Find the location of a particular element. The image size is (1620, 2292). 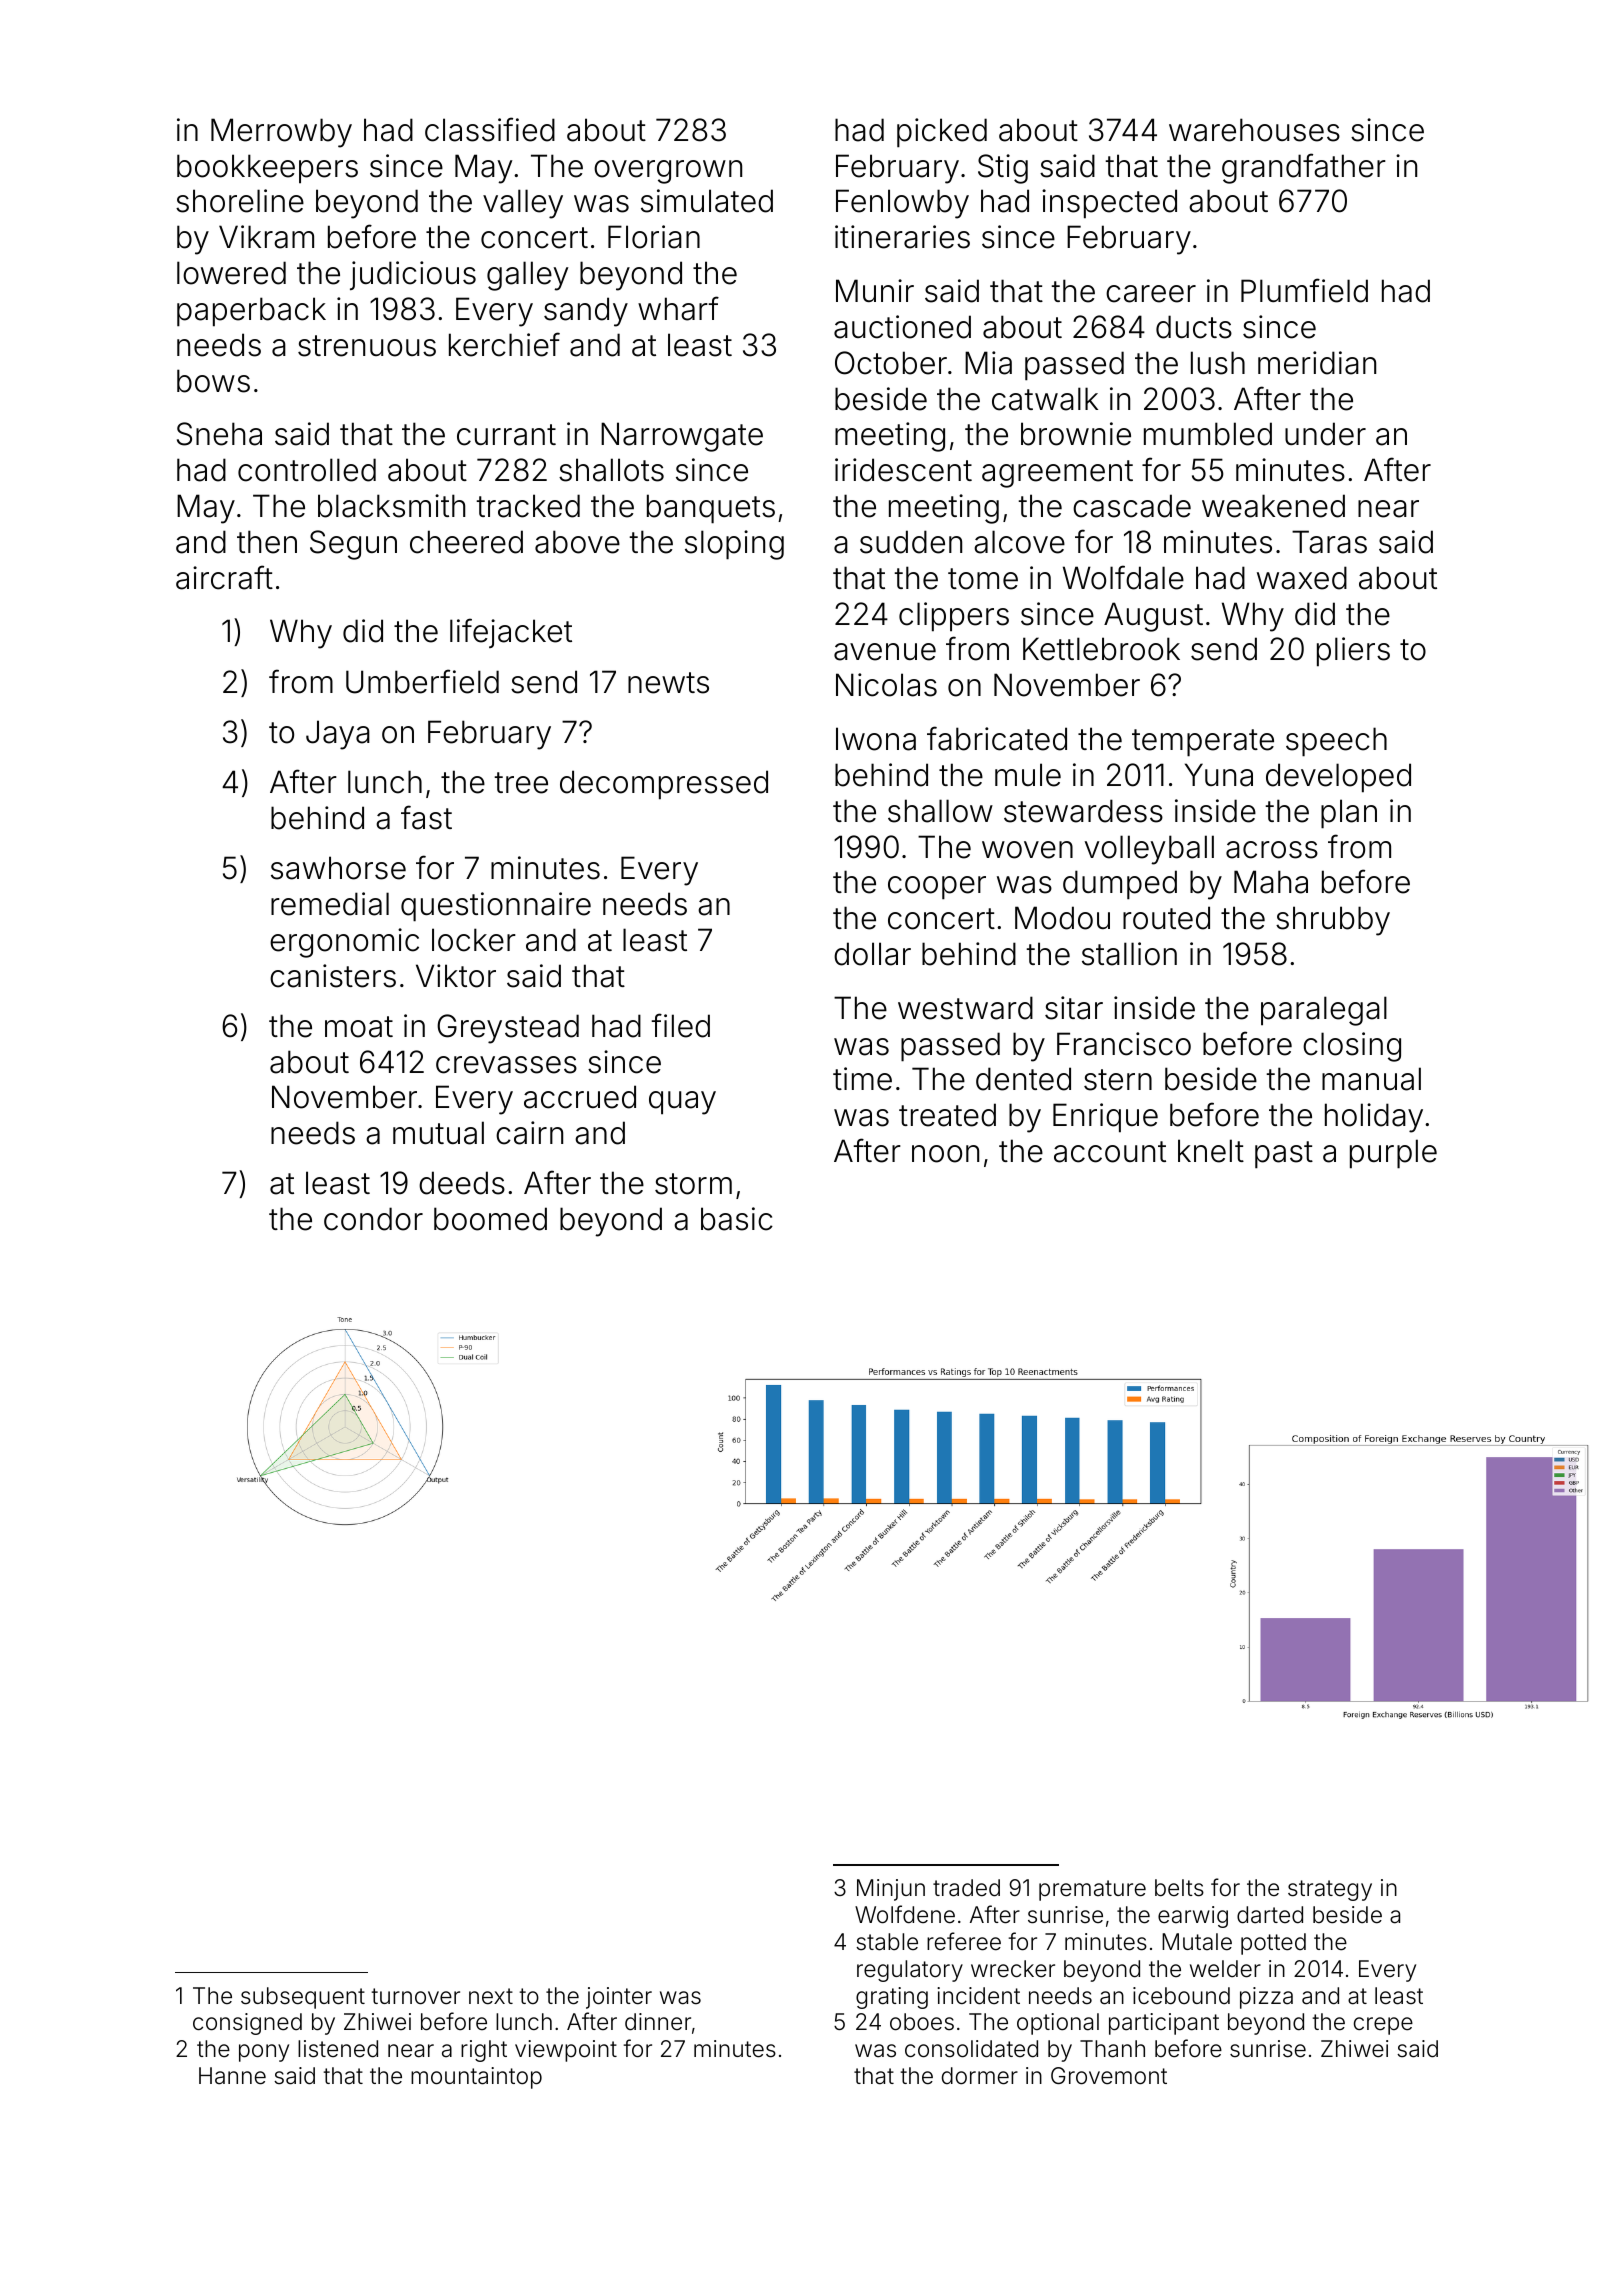

shrubby is located at coordinates (1333, 921).
